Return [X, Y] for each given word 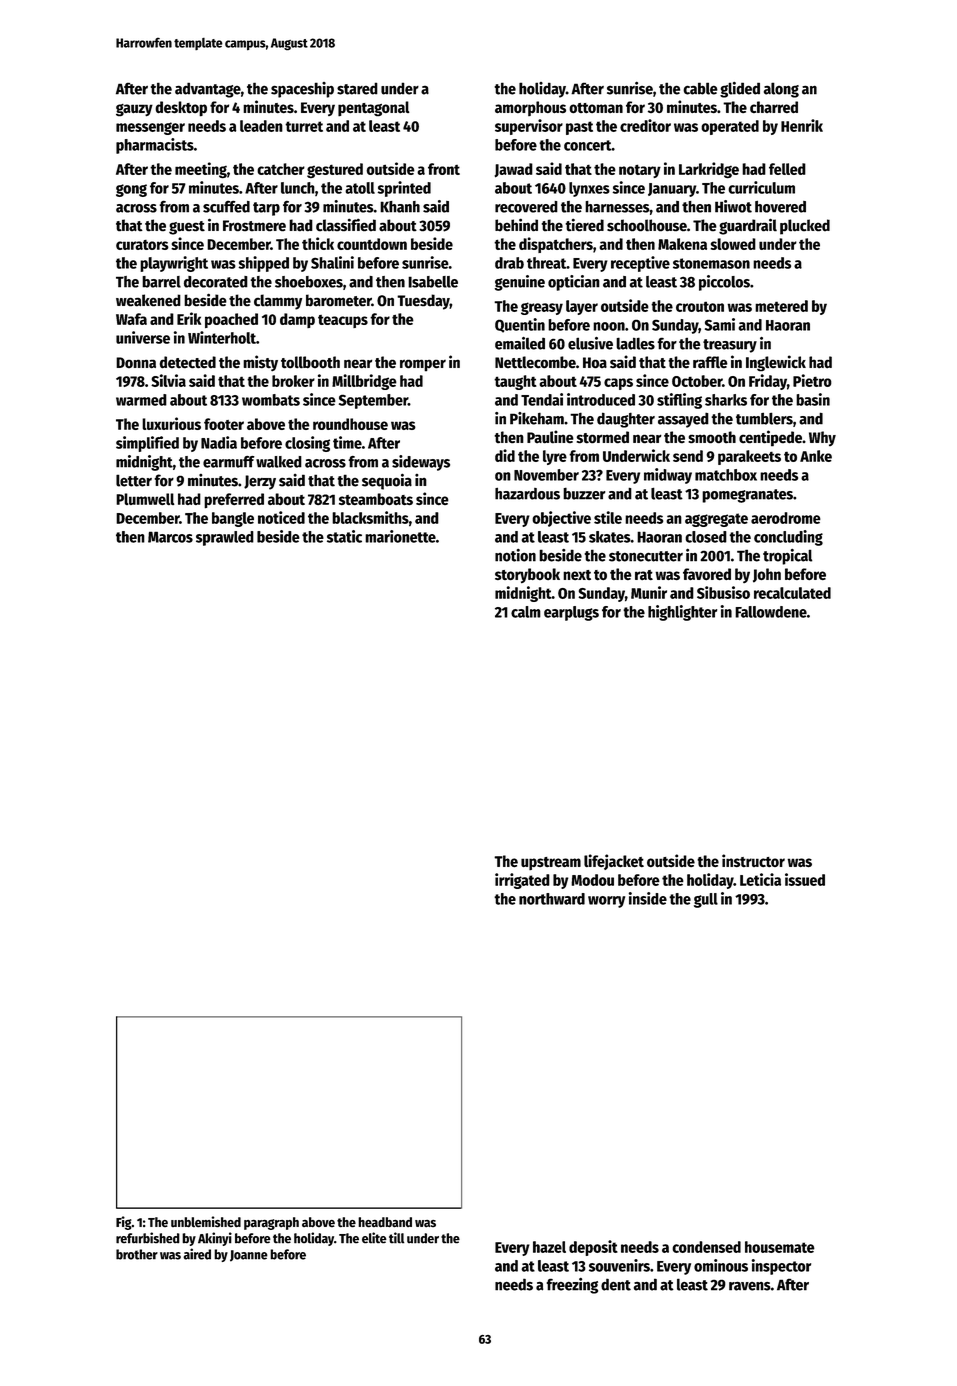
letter [134, 480]
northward [552, 899]
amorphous [530, 108]
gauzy [134, 110]
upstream [551, 863]
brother [137, 1254]
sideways [421, 463]
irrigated [522, 881]
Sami [720, 324]
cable [700, 88]
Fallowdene [771, 612]
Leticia [760, 879]
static [344, 536]
